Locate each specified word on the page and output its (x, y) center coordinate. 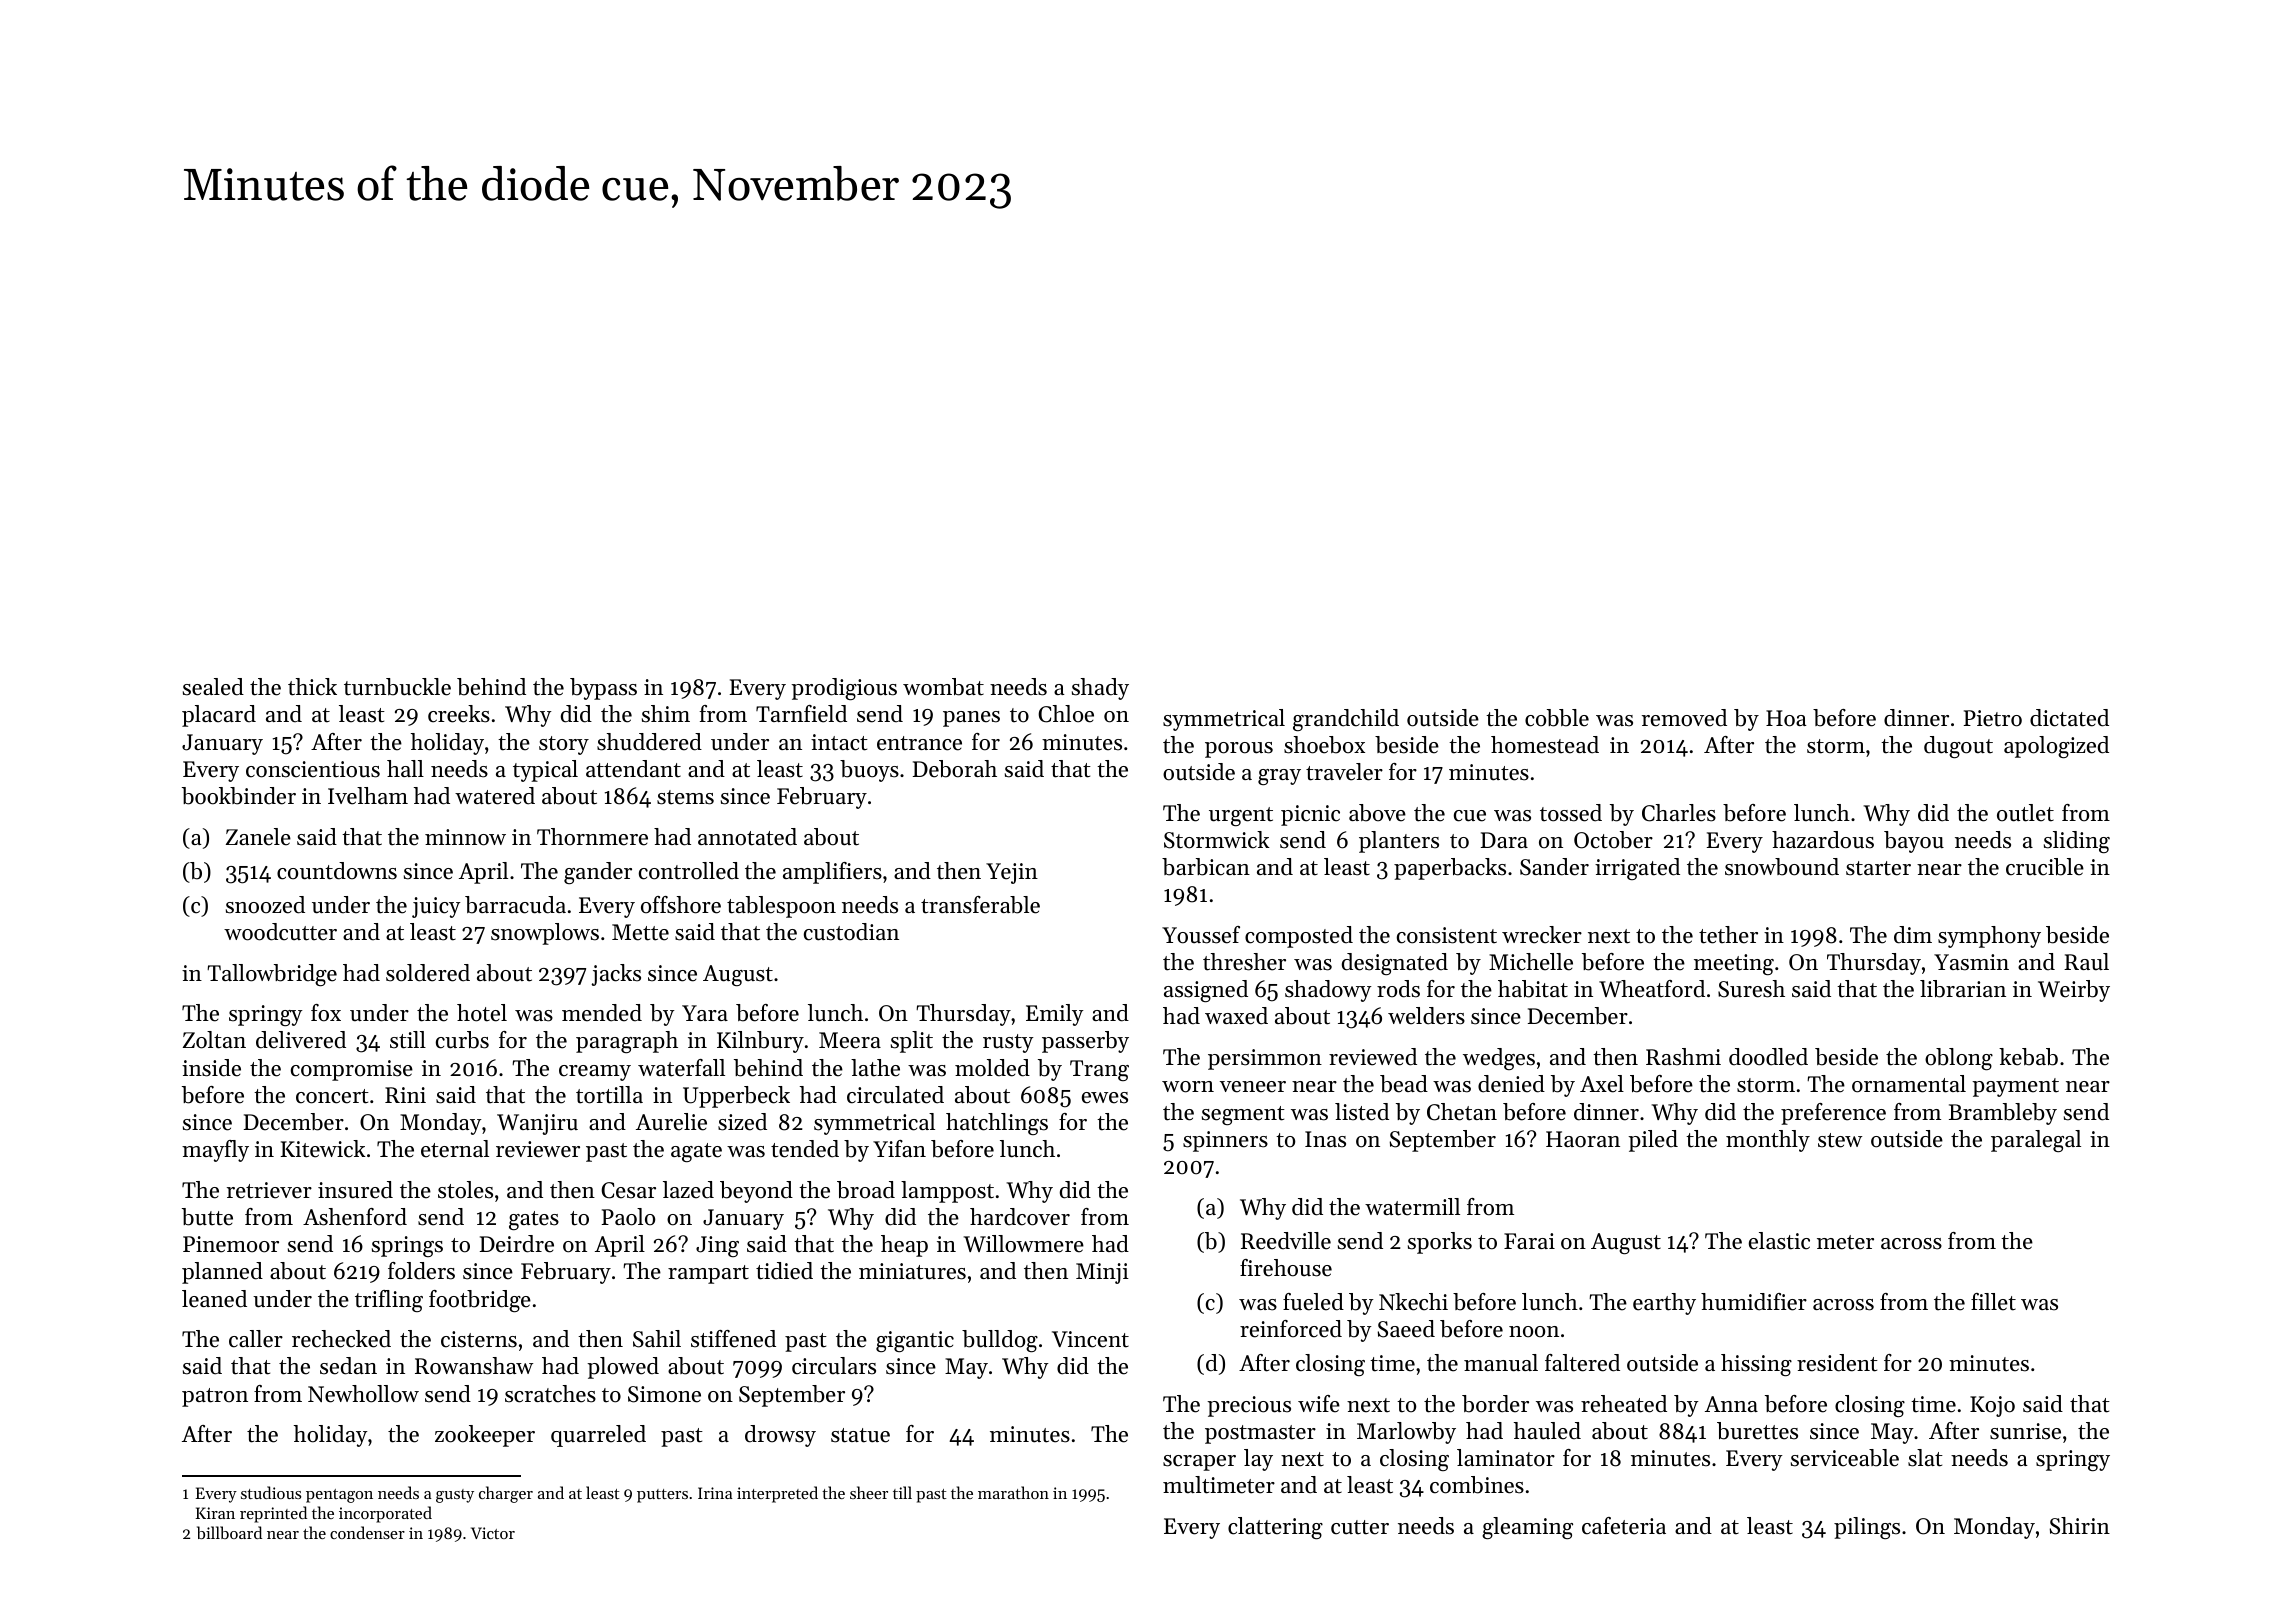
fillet (1993, 1302)
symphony (1989, 937)
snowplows (545, 934)
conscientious (313, 769)
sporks (1440, 1243)
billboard (229, 1532)
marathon (1013, 1492)
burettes (1757, 1431)
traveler (1344, 772)
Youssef (1201, 935)
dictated (2069, 718)
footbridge (480, 1301)
